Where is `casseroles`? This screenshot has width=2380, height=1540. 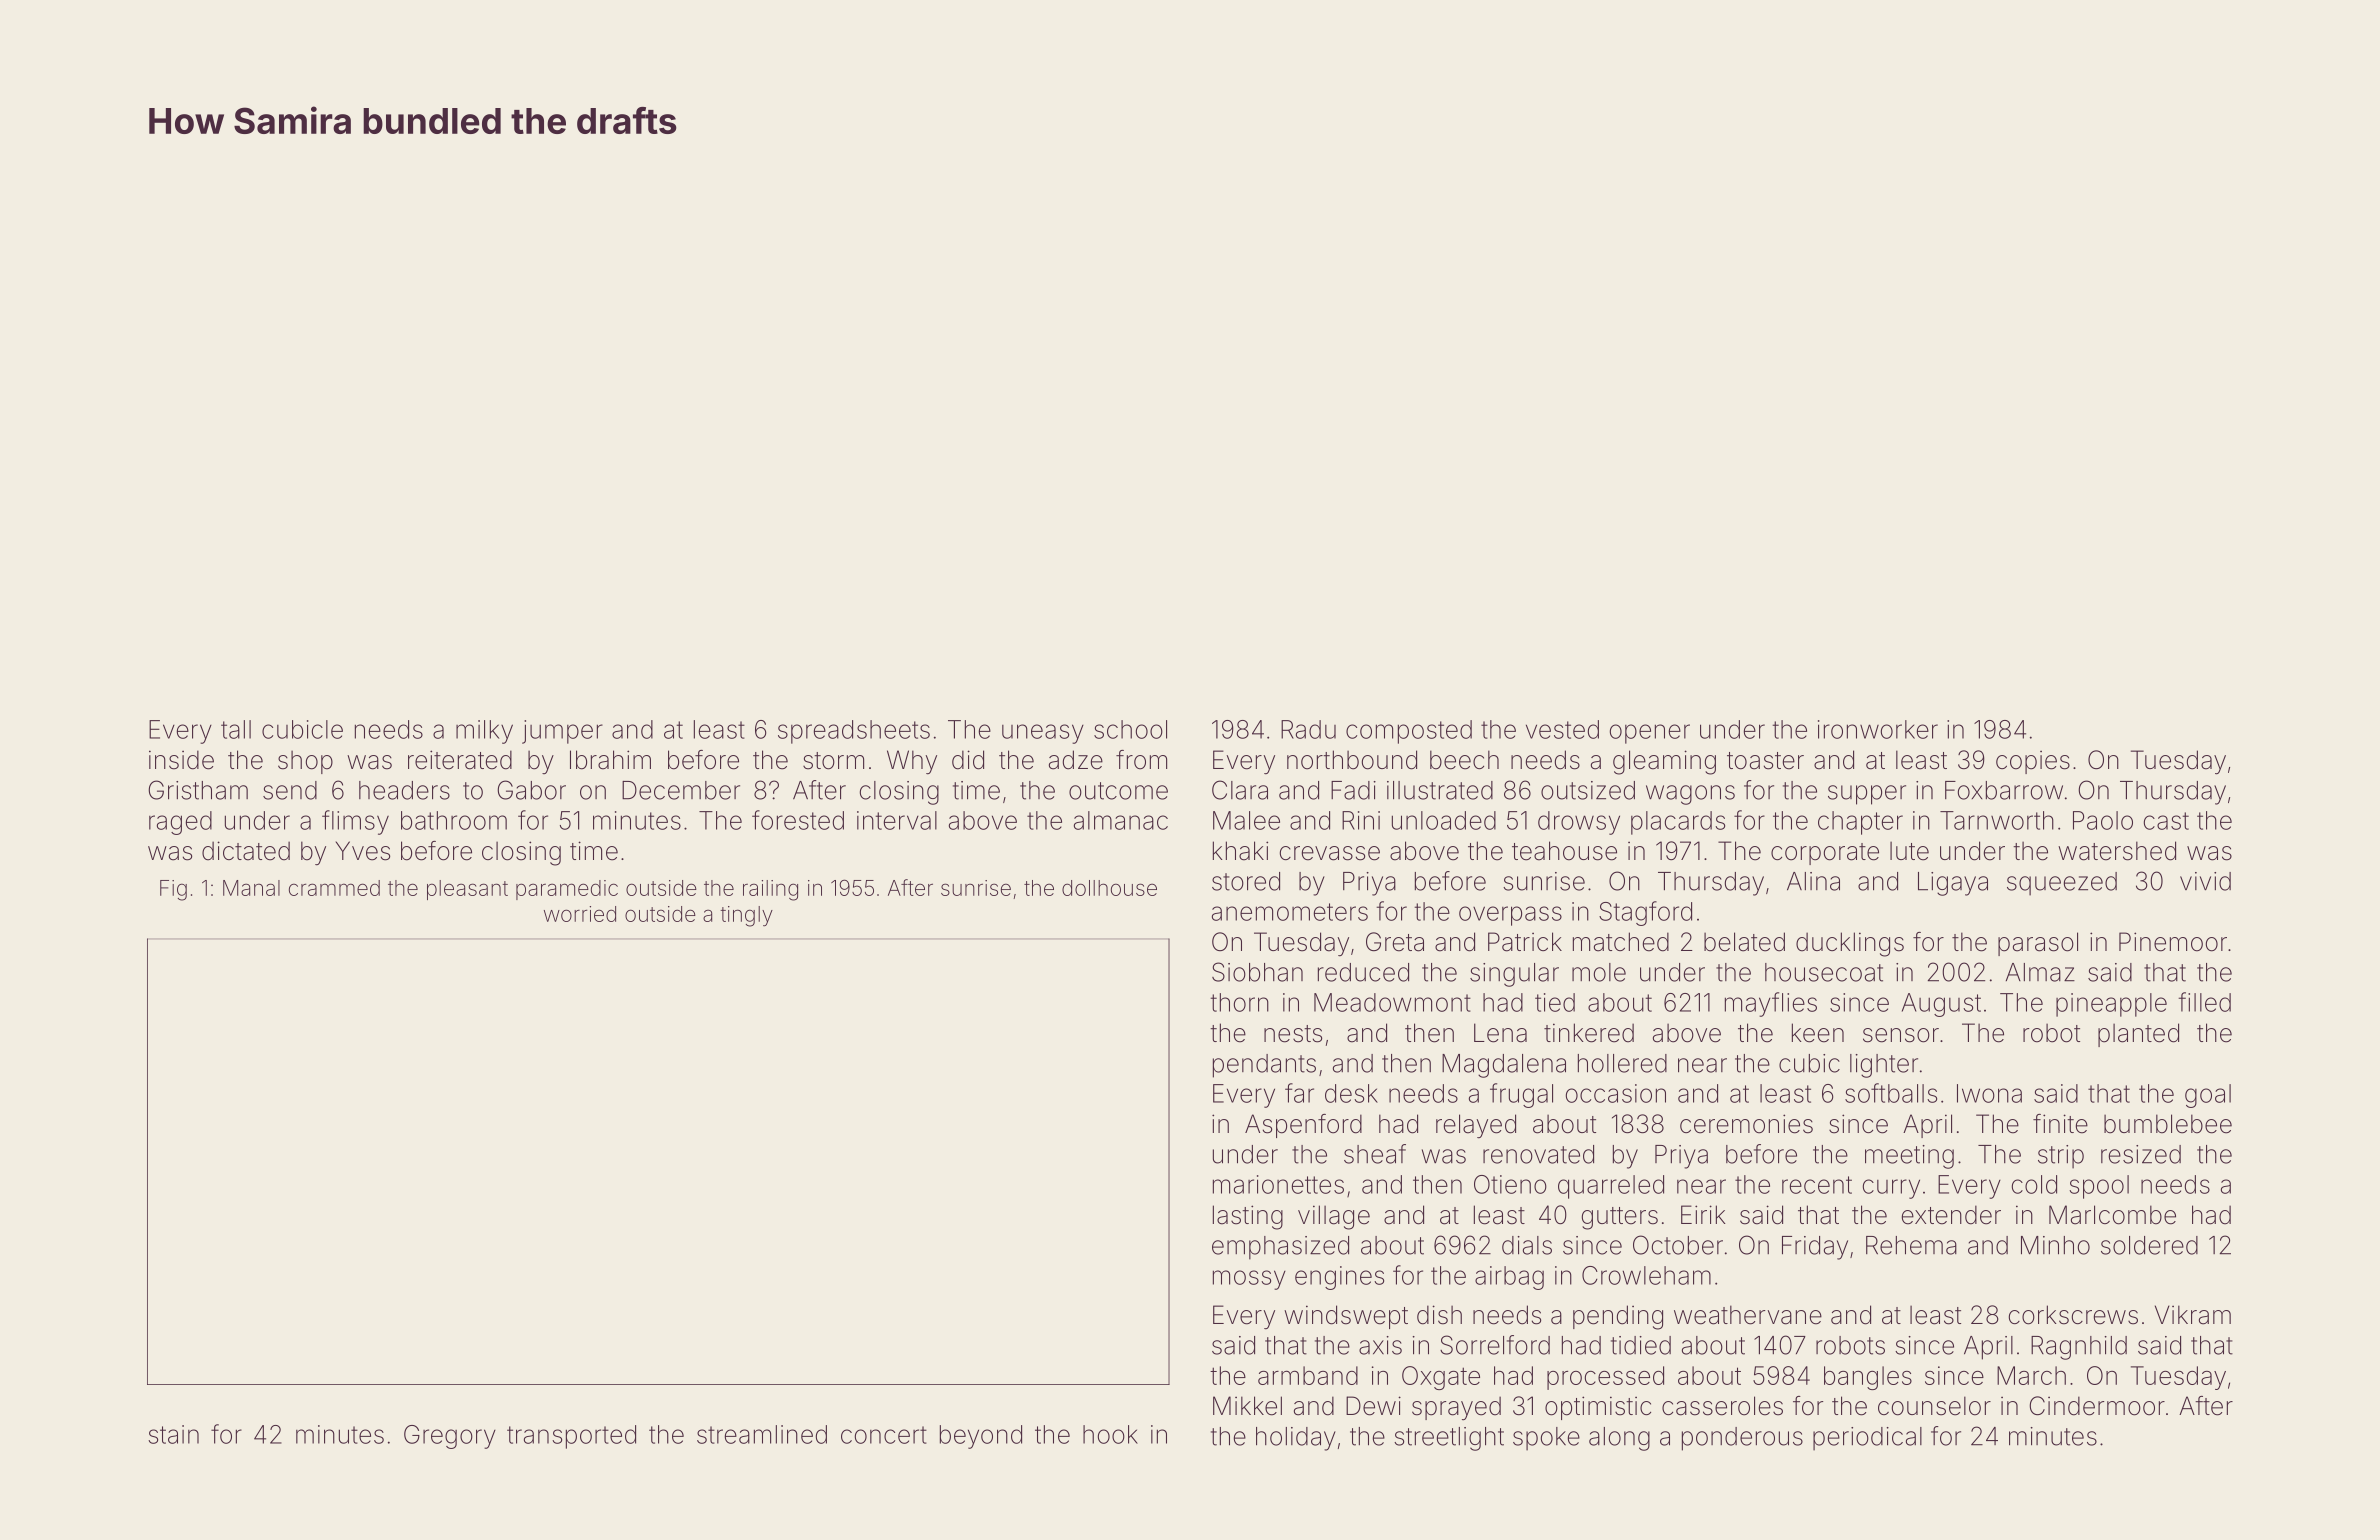 casseroles is located at coordinates (1722, 1406).
